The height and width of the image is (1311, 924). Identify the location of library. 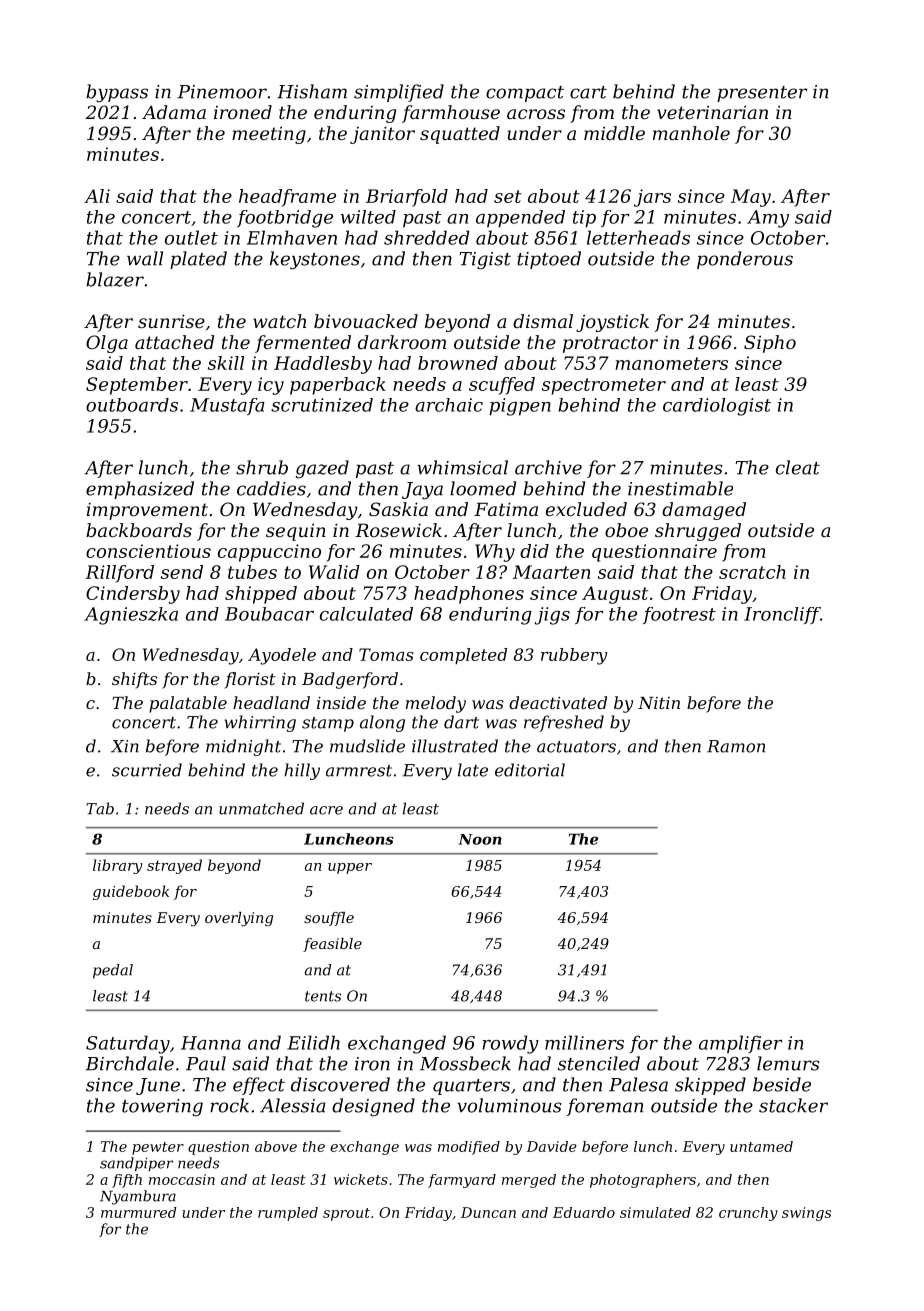
(118, 866).
